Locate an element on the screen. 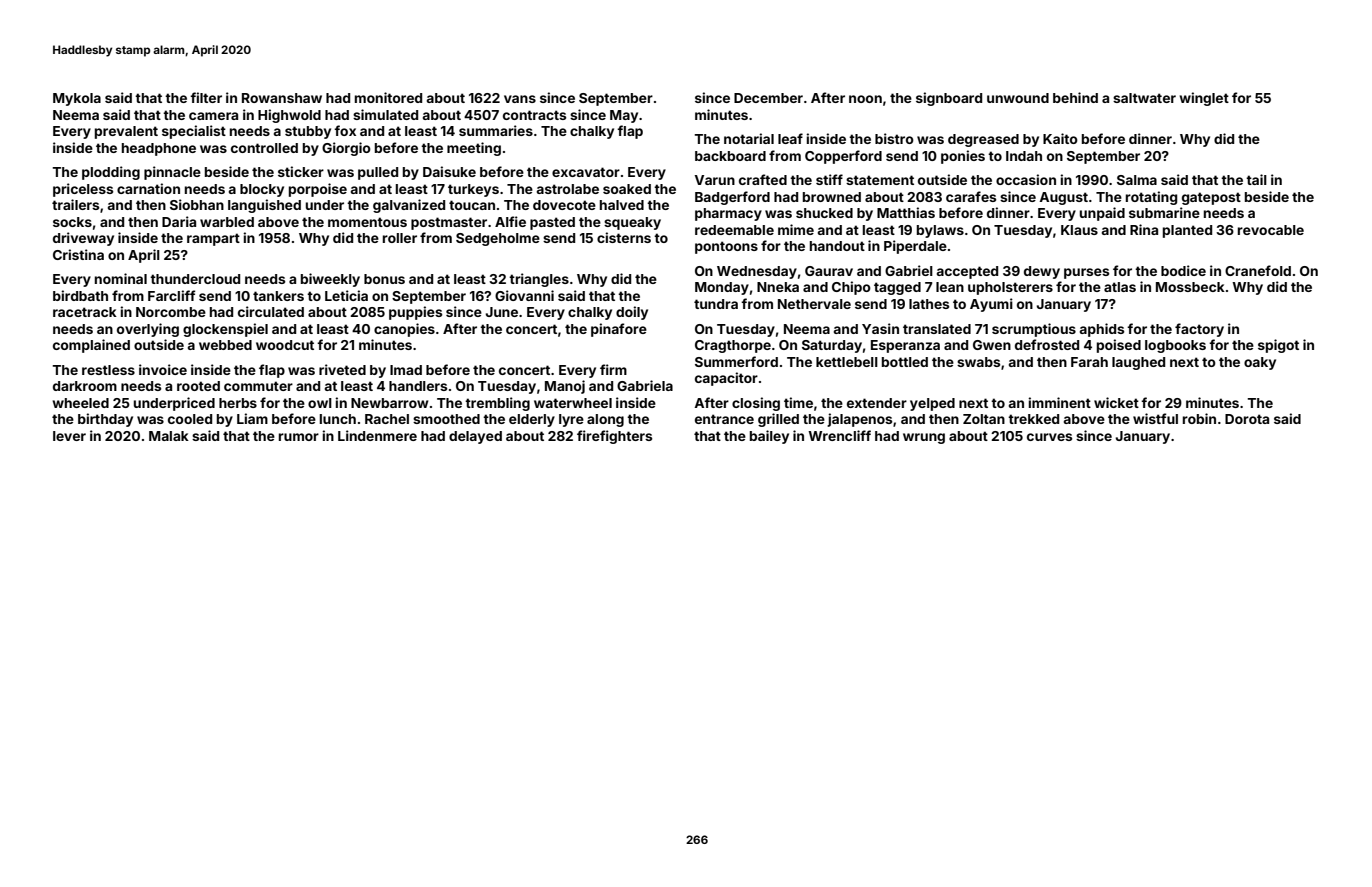 The height and width of the screenshot is (887, 1372). turkeys is located at coordinates (473, 190).
